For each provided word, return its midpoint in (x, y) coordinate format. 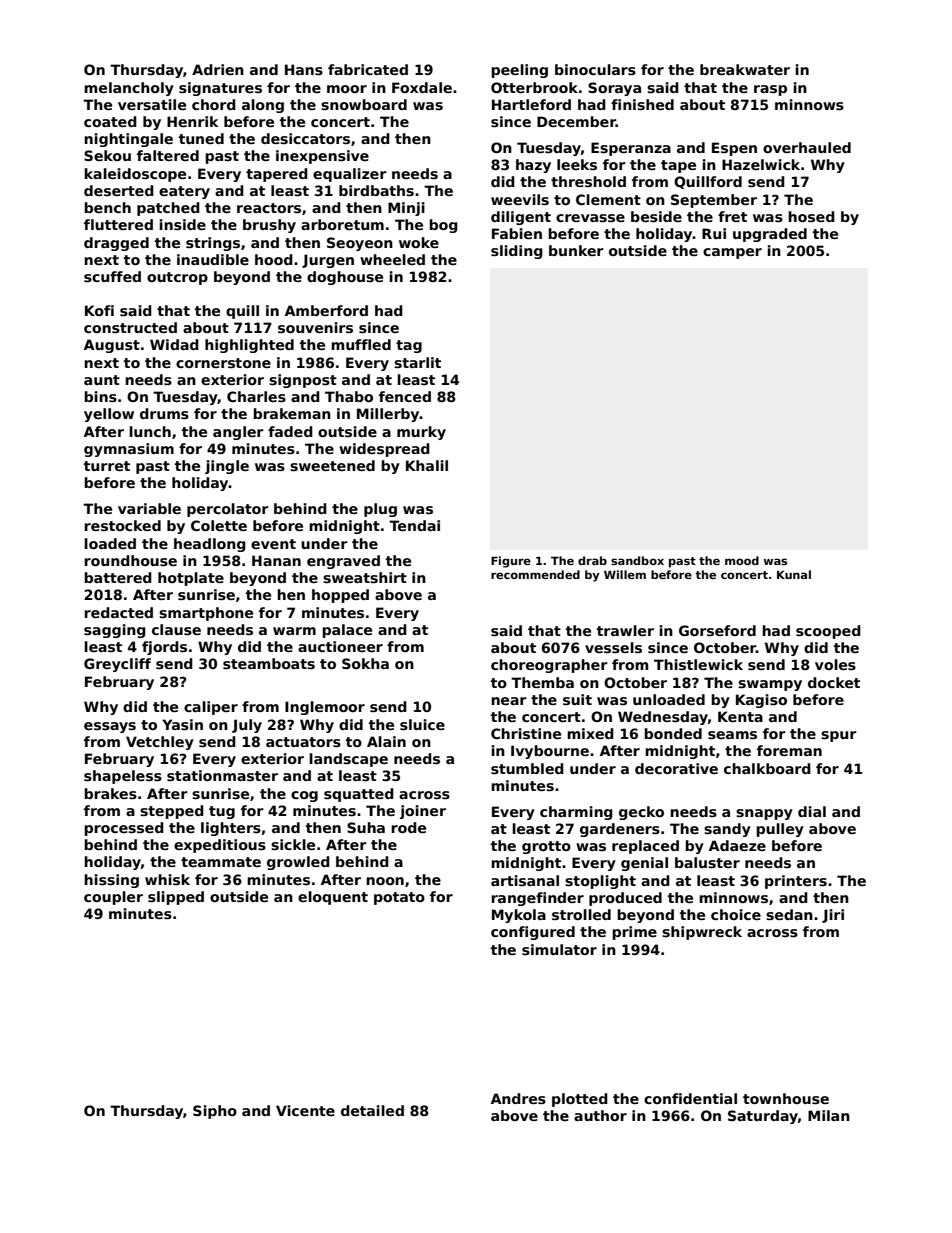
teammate (221, 862)
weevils (520, 199)
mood (742, 560)
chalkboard (767, 768)
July (247, 726)
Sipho (215, 1112)
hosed (811, 216)
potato (399, 898)
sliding (517, 252)
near (509, 701)
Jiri (833, 916)
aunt (102, 380)
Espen (734, 149)
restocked (122, 525)
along (263, 106)
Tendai (414, 525)
